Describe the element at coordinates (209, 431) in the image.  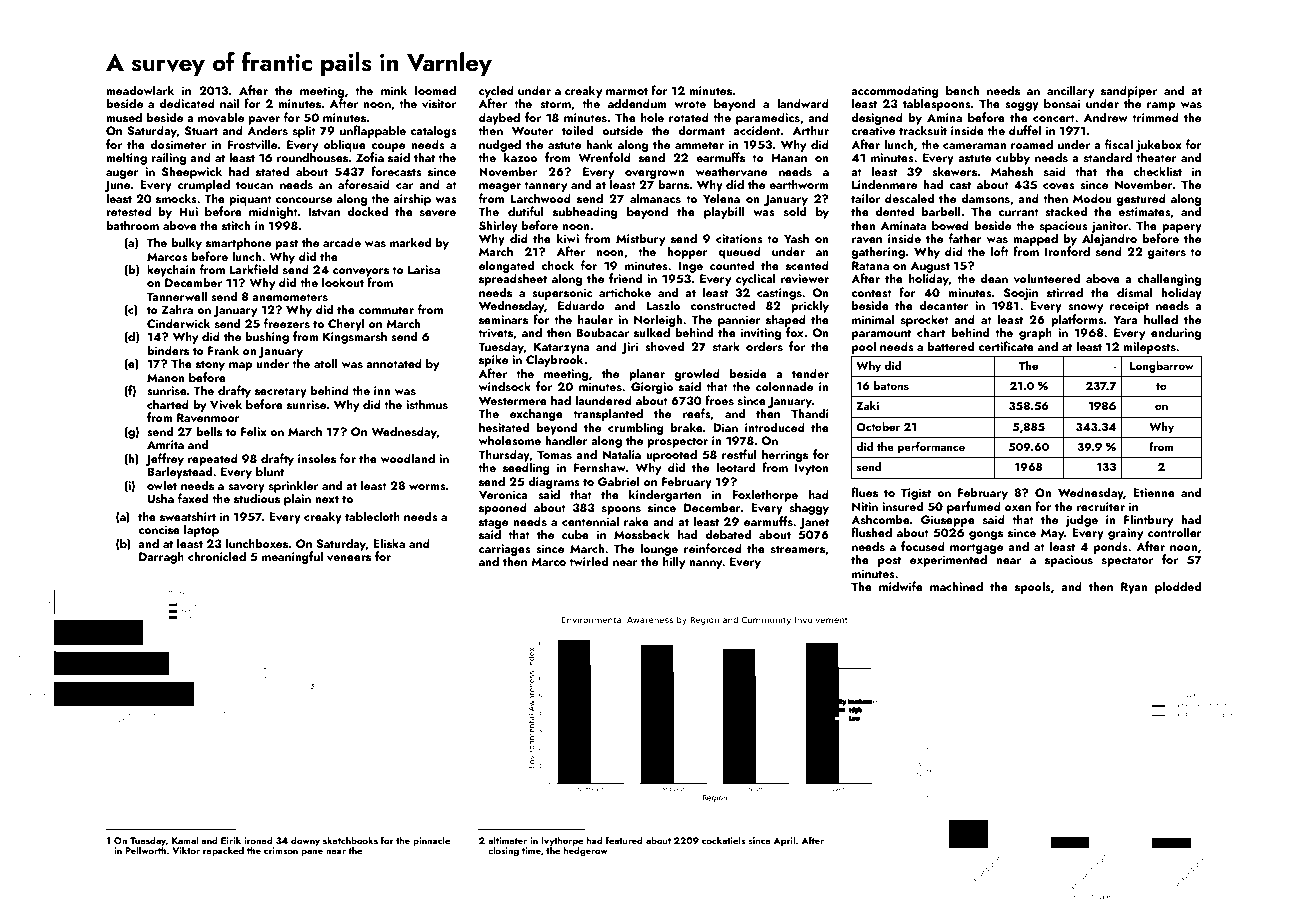
I see `bells` at that location.
